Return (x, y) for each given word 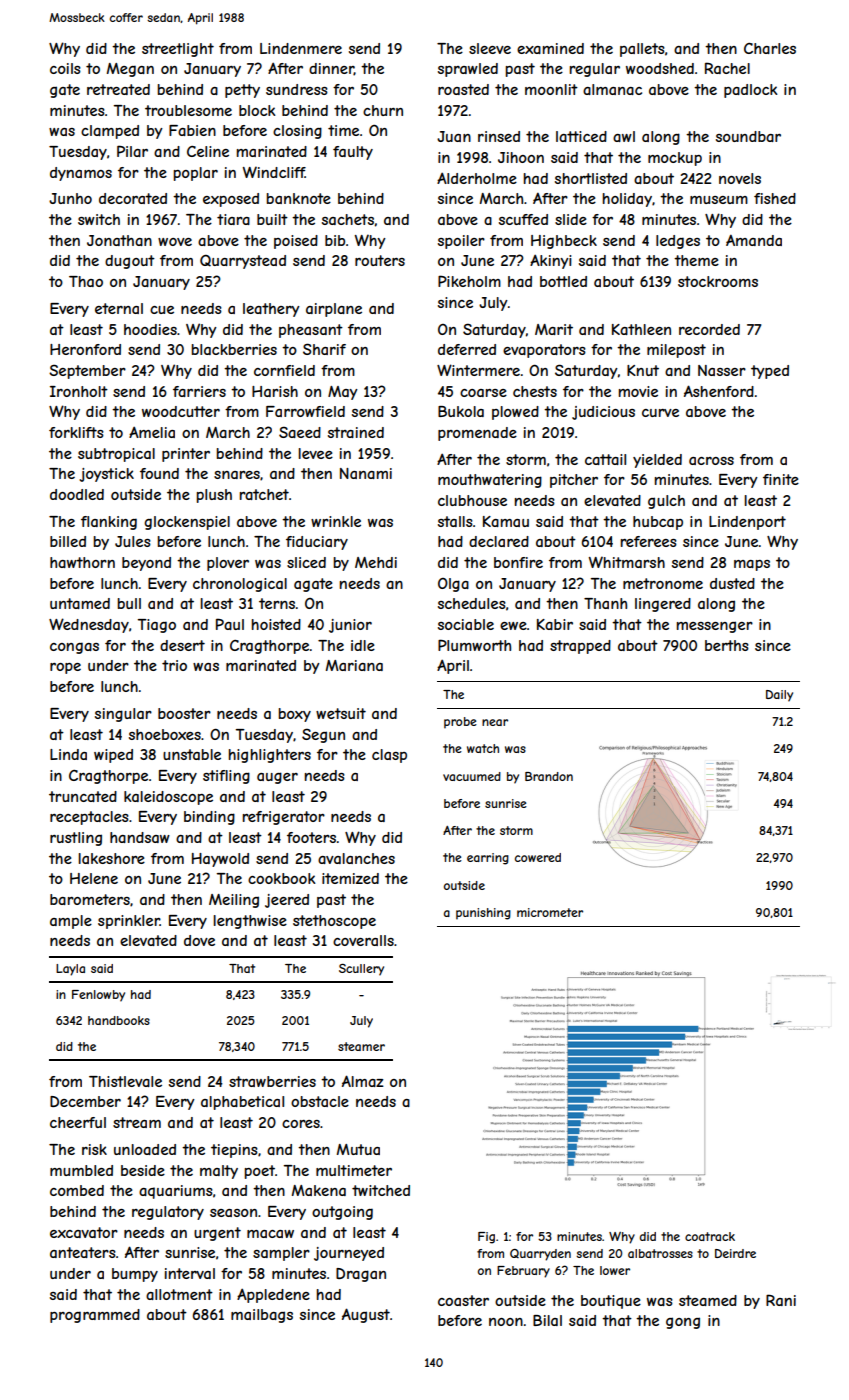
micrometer (550, 912)
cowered (538, 857)
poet (259, 1172)
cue (162, 310)
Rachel (727, 68)
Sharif (324, 349)
